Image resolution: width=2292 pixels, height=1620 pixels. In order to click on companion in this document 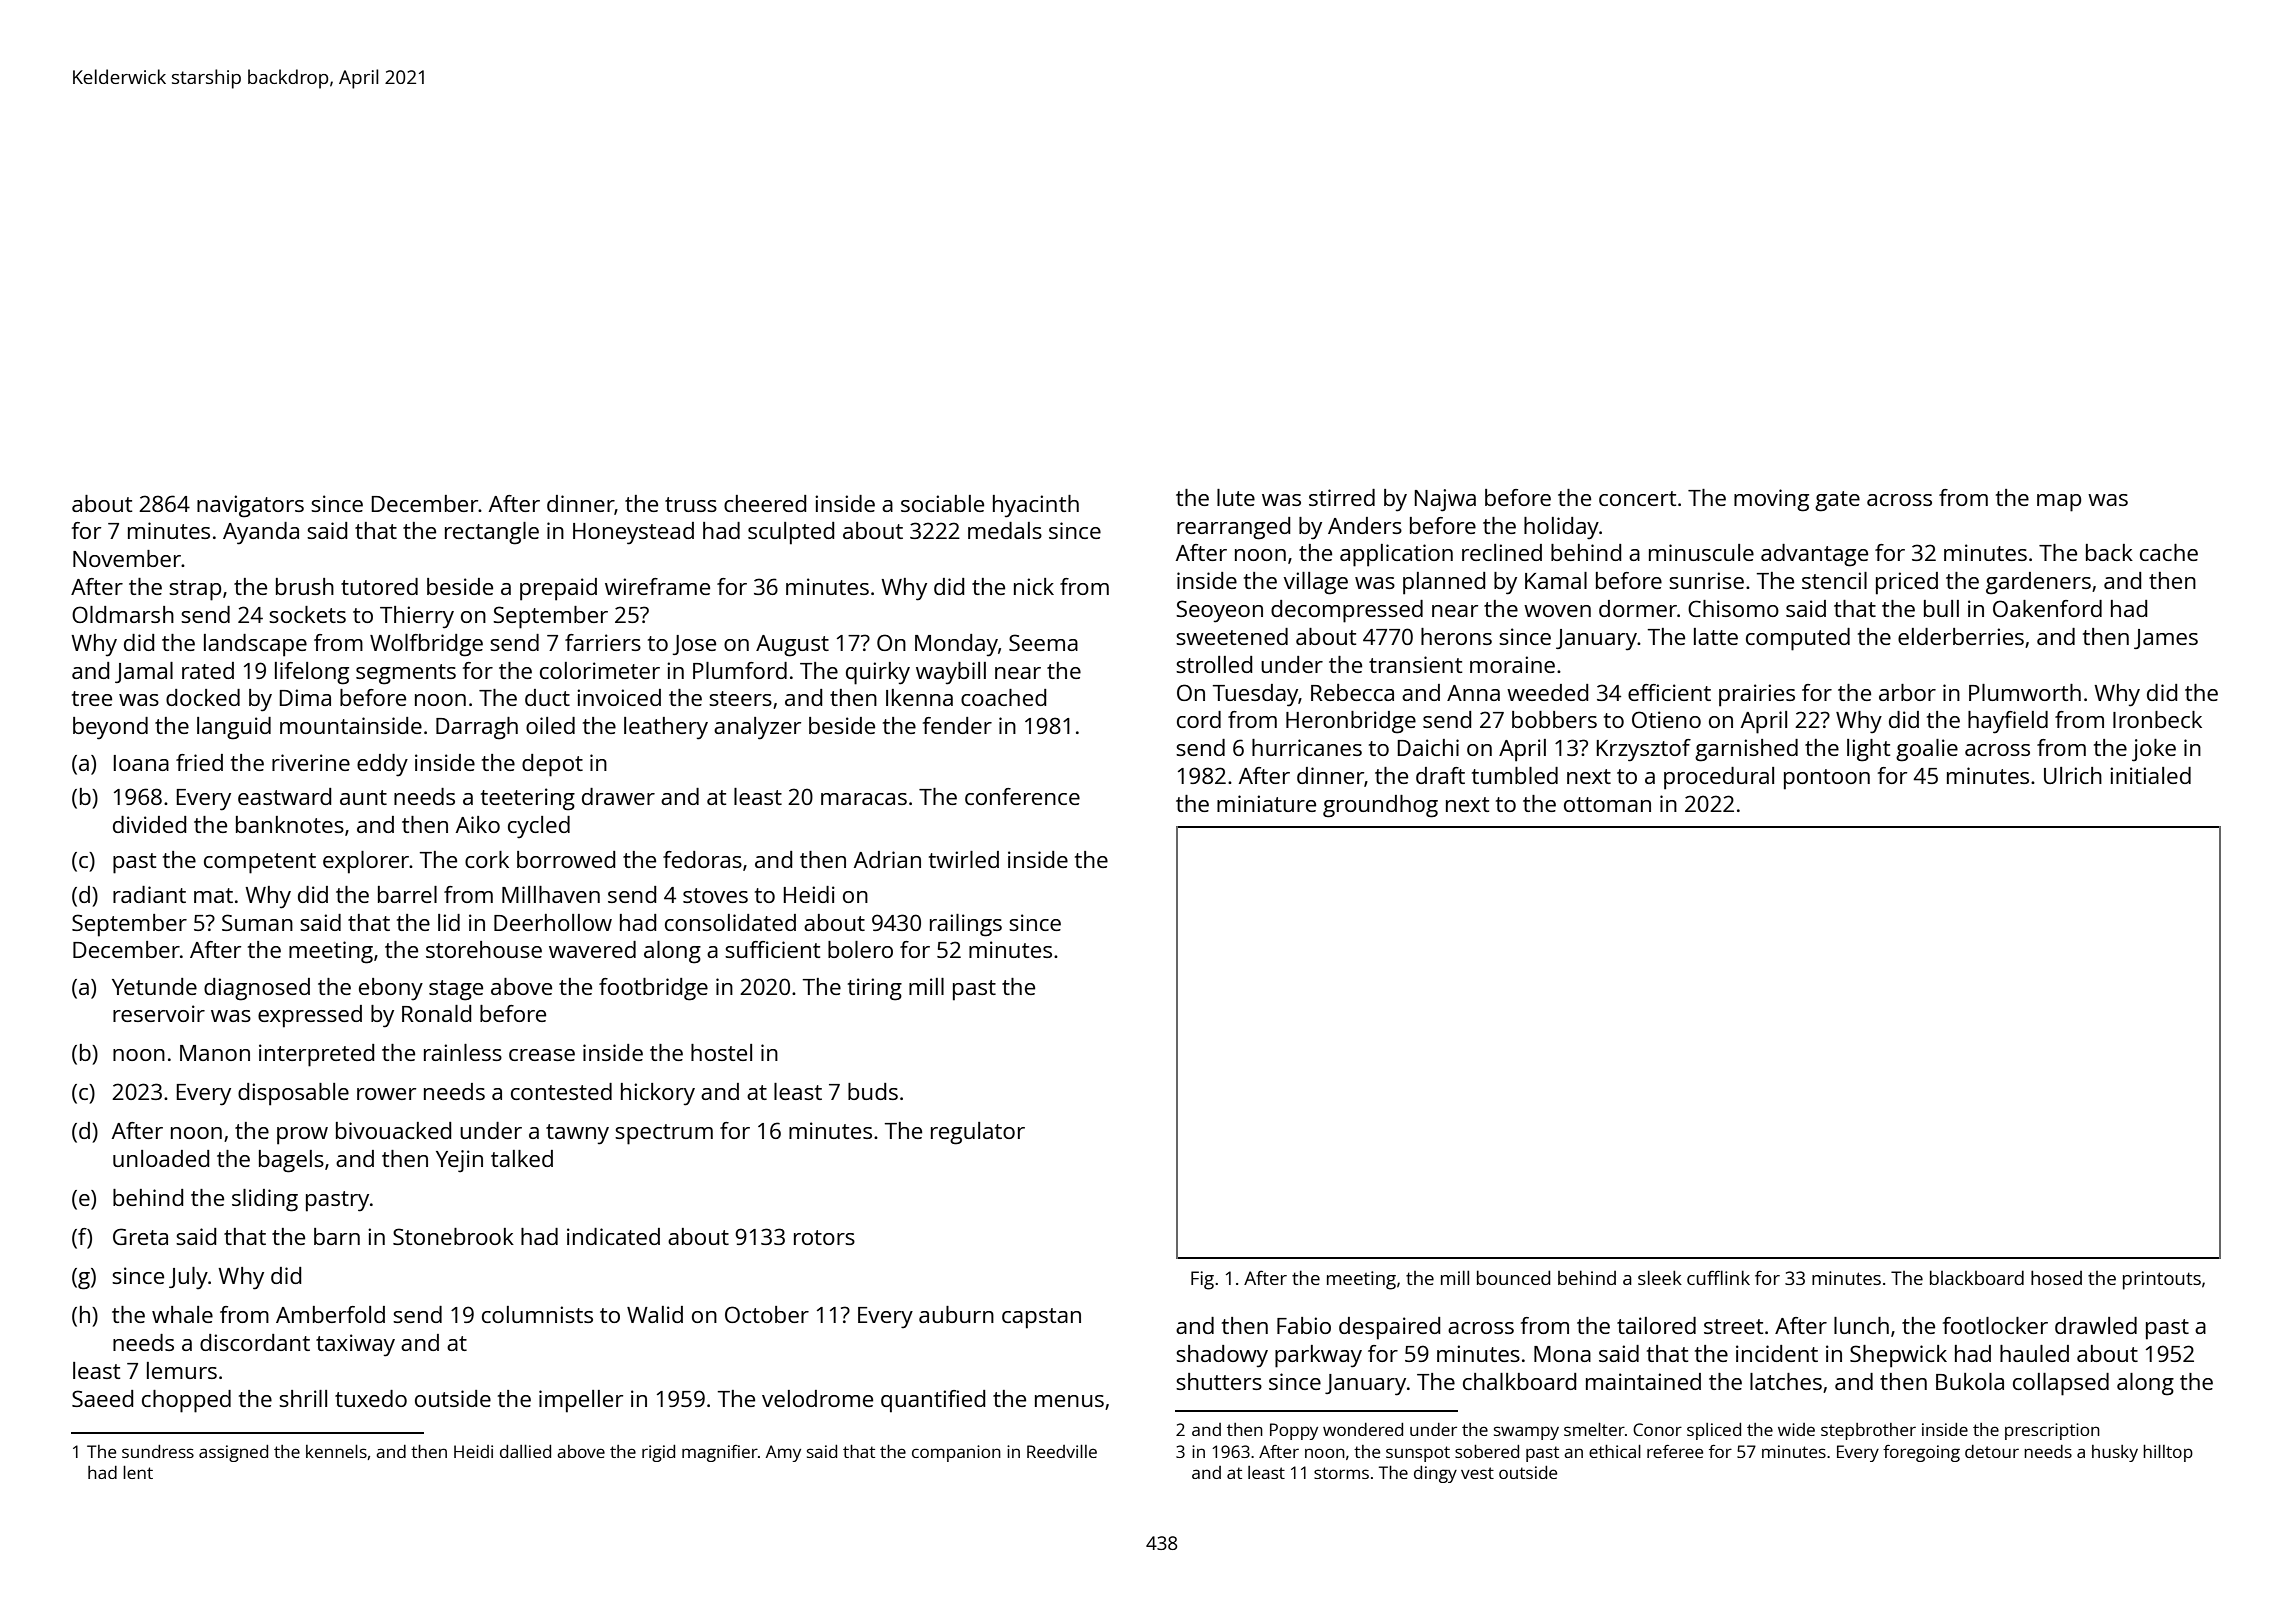, I will do `click(956, 1453)`.
